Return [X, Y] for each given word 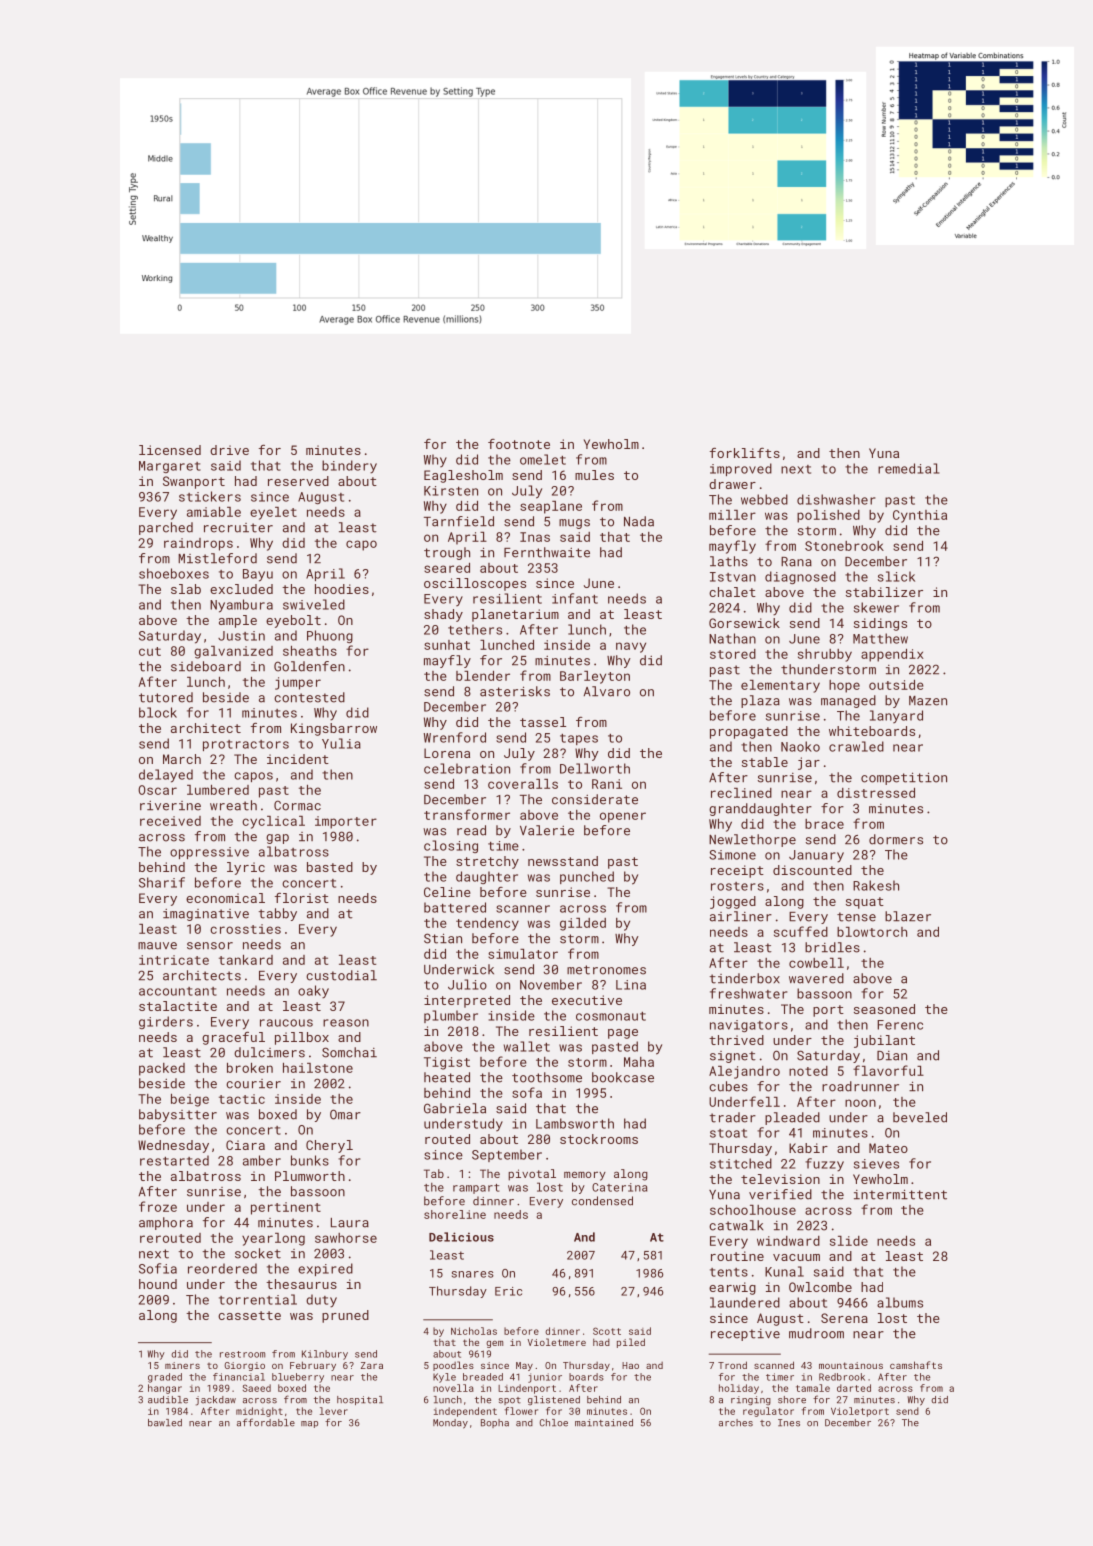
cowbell [816, 963]
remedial [908, 468]
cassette [249, 1315]
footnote [519, 444]
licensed [170, 450]
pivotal [532, 1175]
